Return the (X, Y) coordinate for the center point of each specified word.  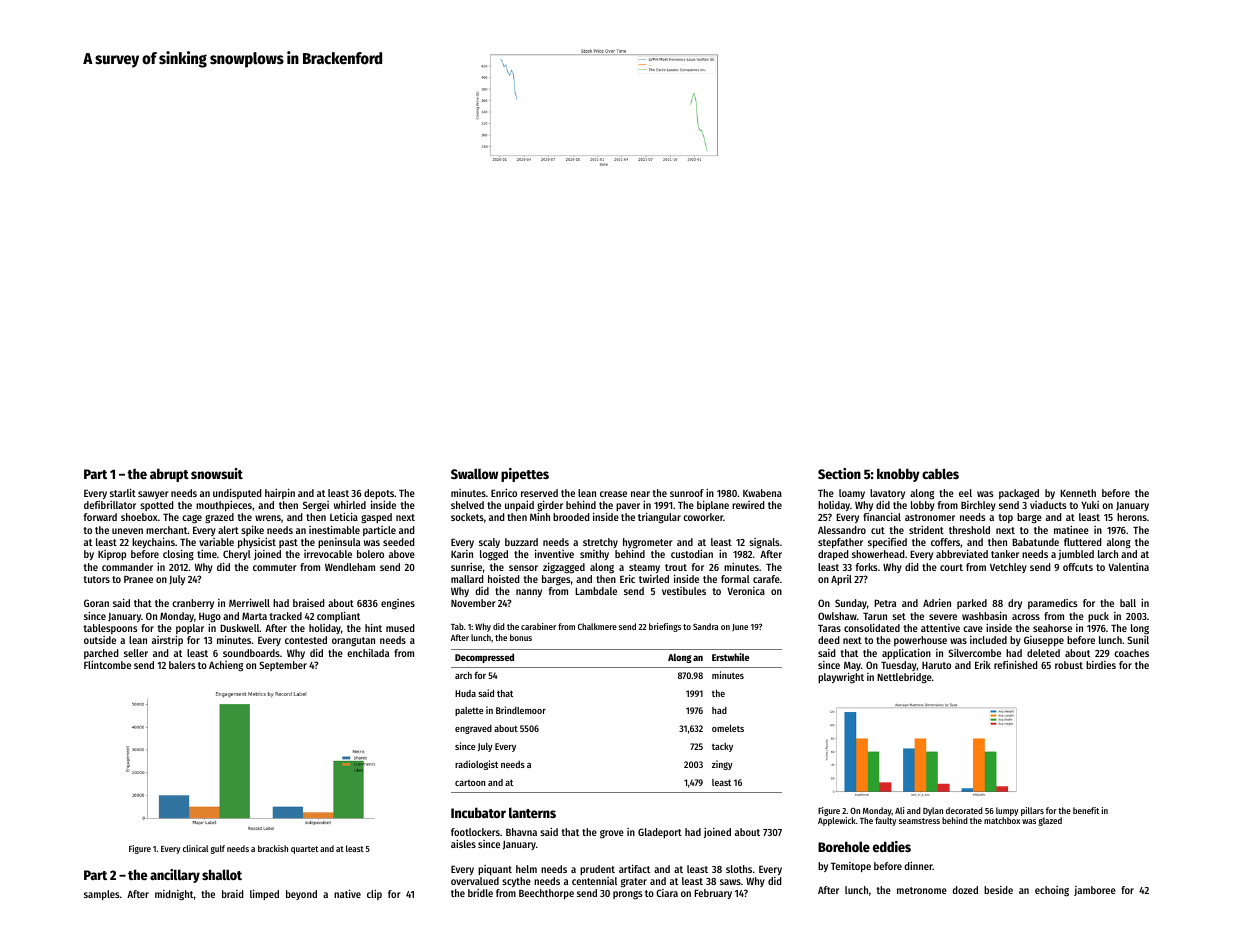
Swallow (474, 473)
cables (940, 473)
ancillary (175, 876)
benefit (1086, 810)
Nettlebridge (904, 678)
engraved (473, 729)
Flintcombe (107, 665)
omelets (728, 728)
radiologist (476, 765)
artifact (634, 868)
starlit (123, 492)
